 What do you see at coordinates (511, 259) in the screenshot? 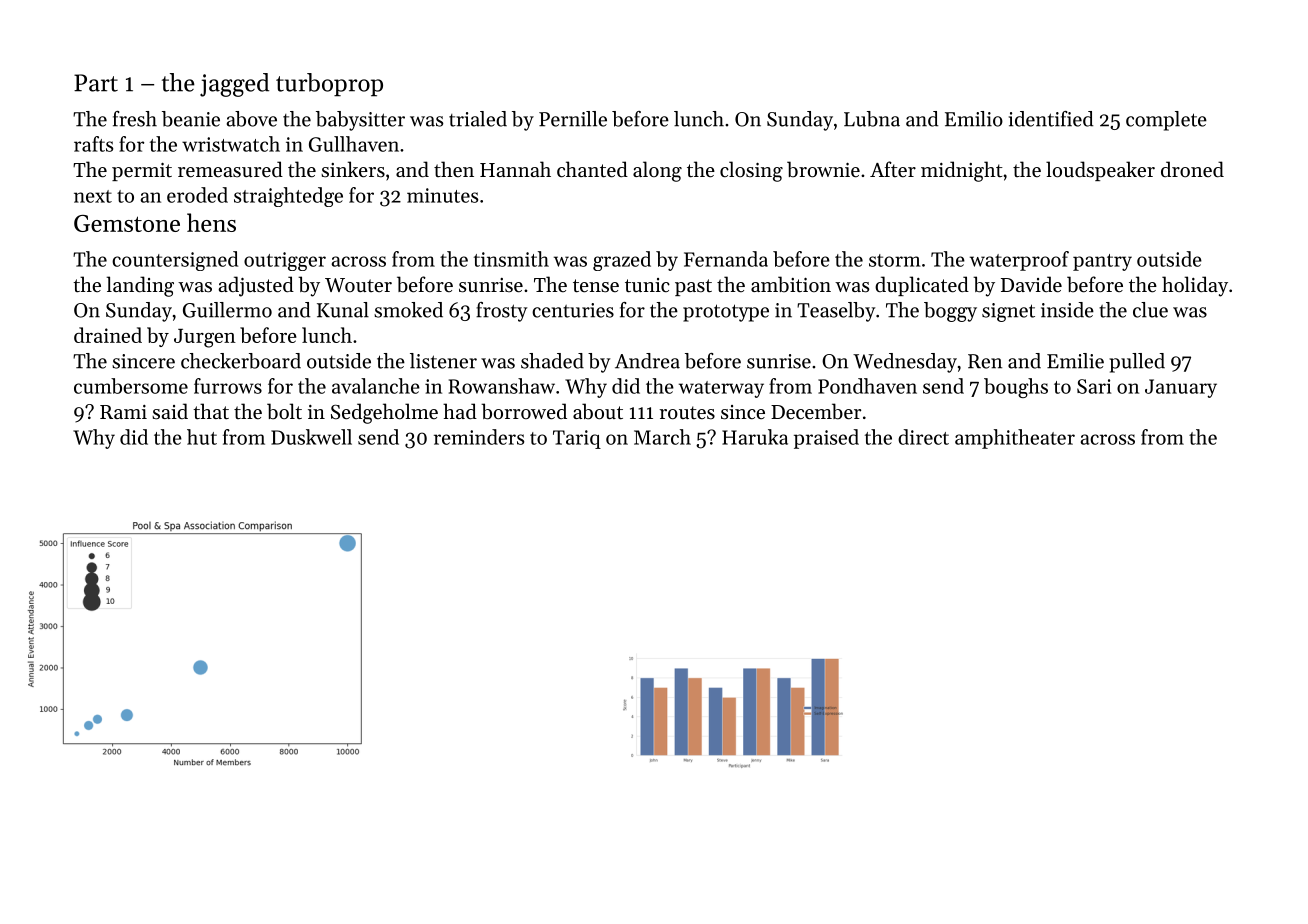
I see `tinsmith` at bounding box center [511, 259].
